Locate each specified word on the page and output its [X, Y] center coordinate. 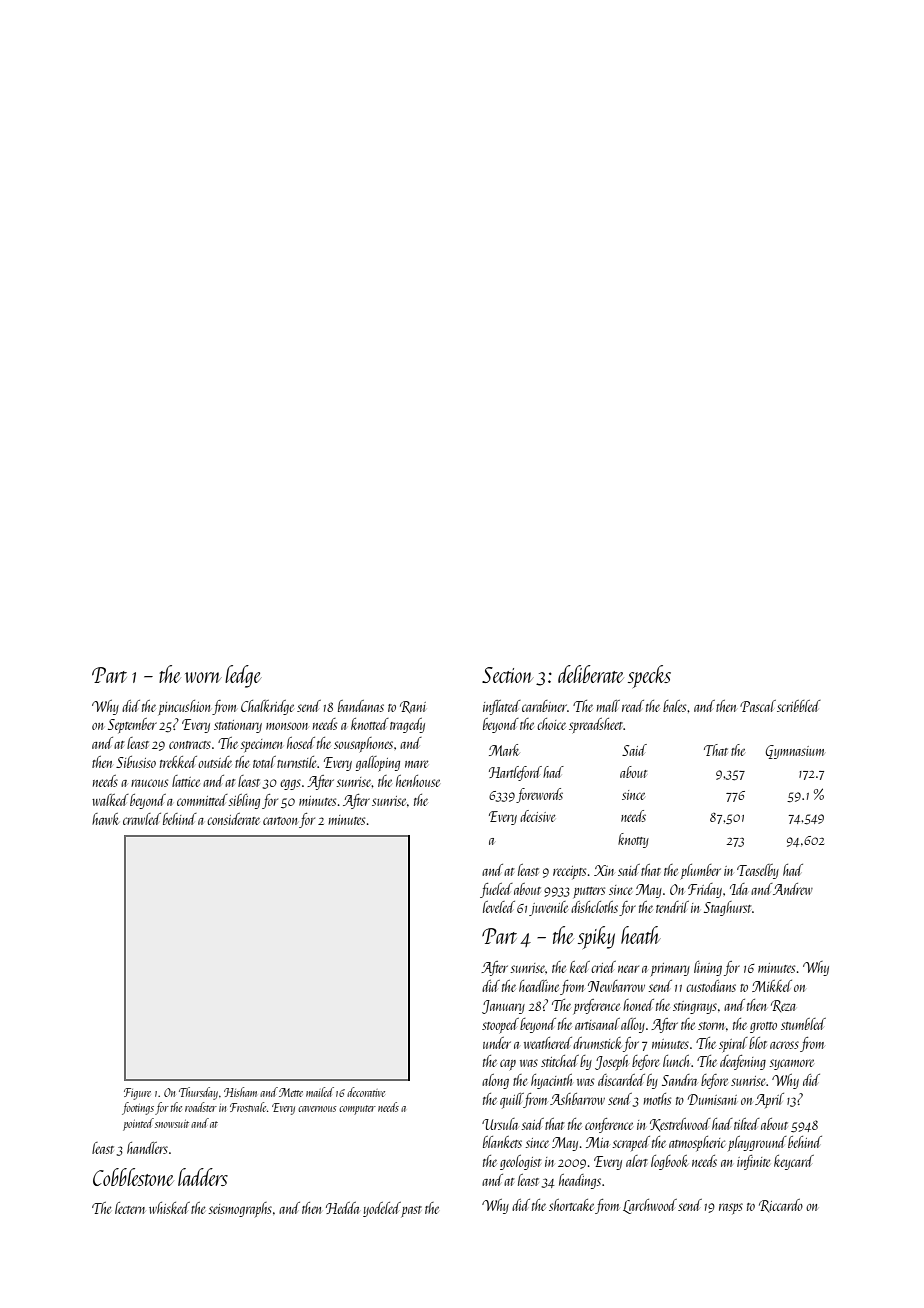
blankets [502, 1142]
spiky [596, 937]
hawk [105, 819]
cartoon [280, 821]
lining [708, 968]
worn [203, 677]
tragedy [407, 725]
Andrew [793, 889]
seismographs [240, 1209]
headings [580, 1181]
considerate [233, 819]
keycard [794, 1162]
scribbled [799, 706]
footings [138, 1108]
